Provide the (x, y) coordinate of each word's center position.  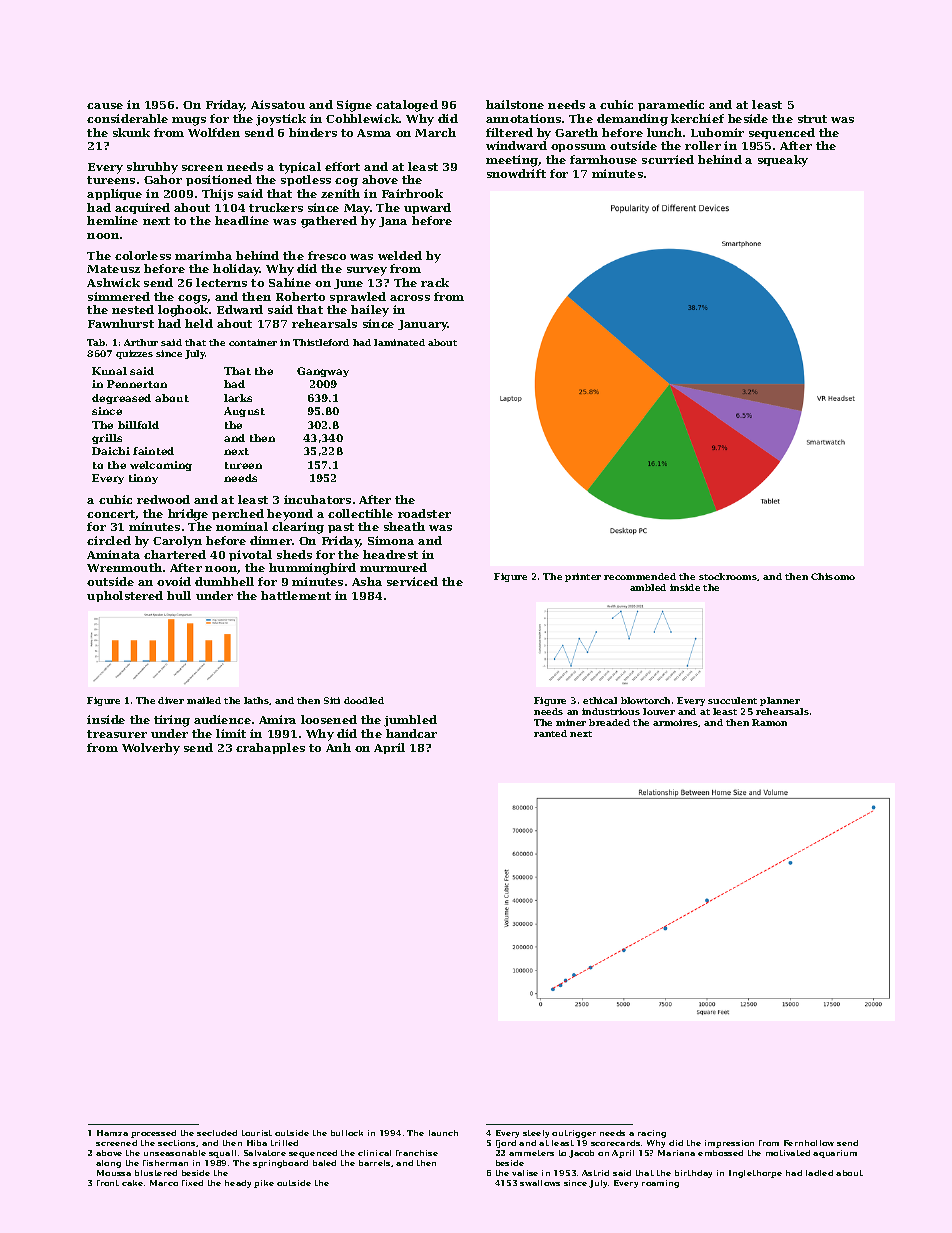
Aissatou (278, 104)
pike (264, 1184)
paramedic (671, 105)
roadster (424, 513)
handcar (411, 733)
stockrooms (728, 576)
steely (536, 1134)
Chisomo (833, 576)
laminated (399, 342)
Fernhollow (809, 1143)
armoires (675, 722)
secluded (217, 1133)
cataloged (407, 106)
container (253, 342)
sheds (294, 554)
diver (171, 700)
